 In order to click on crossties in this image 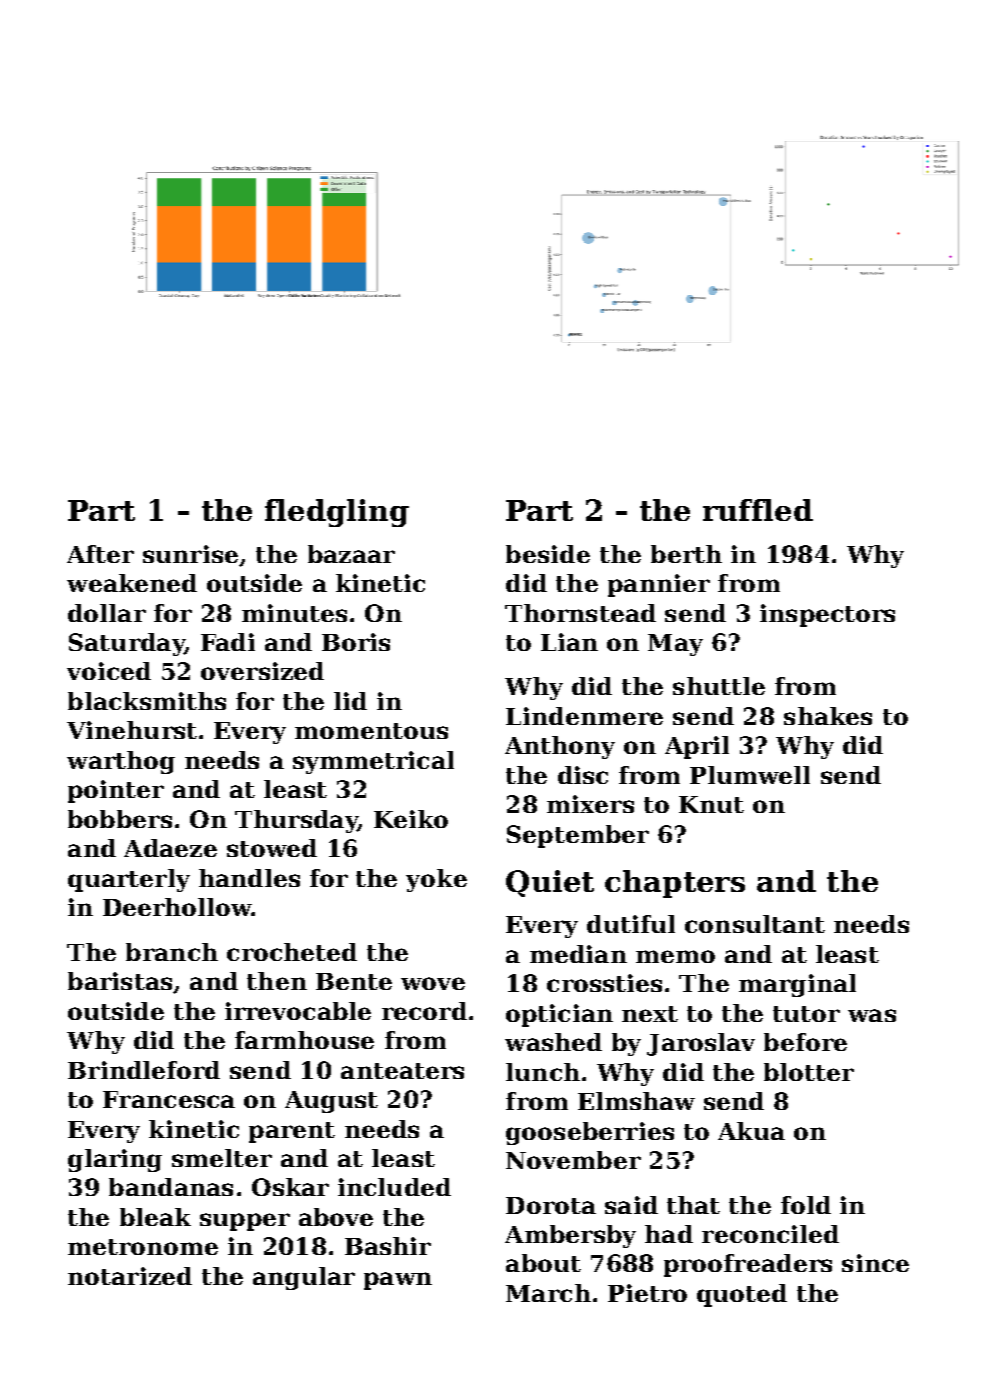, I will do `click(604, 983)`.
